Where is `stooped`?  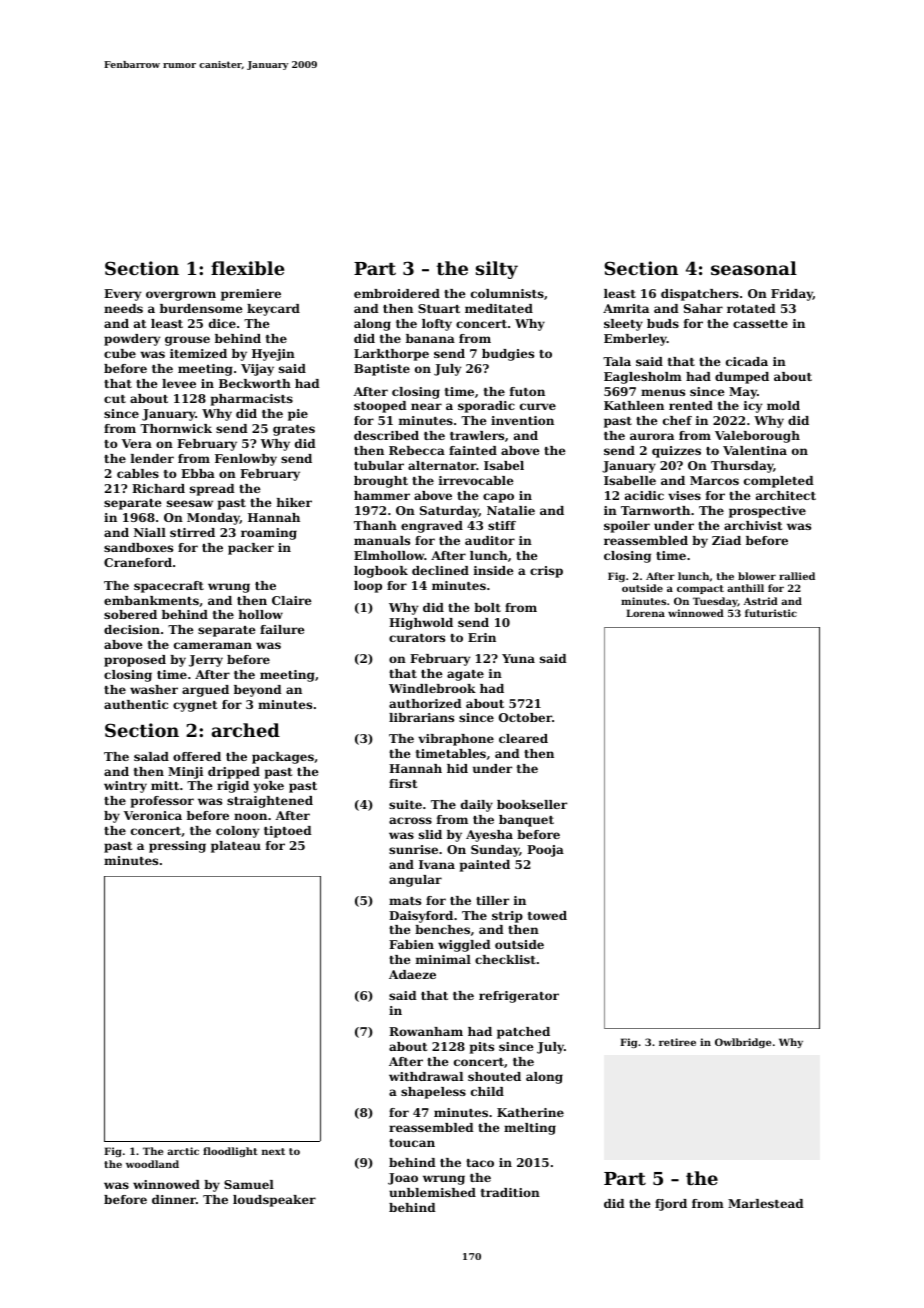
stooped is located at coordinates (380, 407).
